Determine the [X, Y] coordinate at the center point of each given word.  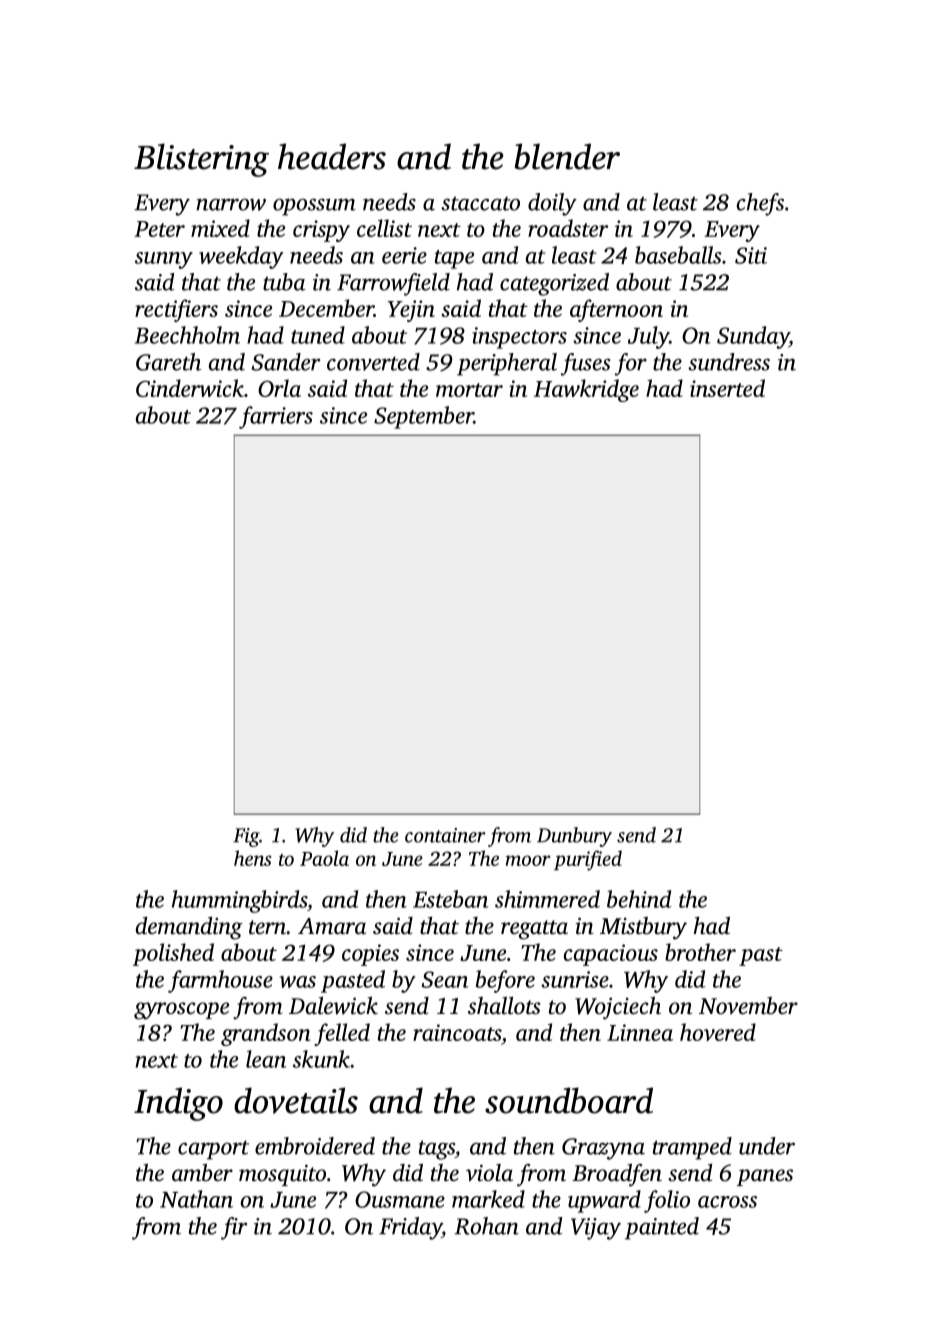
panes [765, 1177]
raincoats [457, 1032]
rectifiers [176, 310]
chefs [760, 204]
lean [266, 1059]
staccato [480, 203]
